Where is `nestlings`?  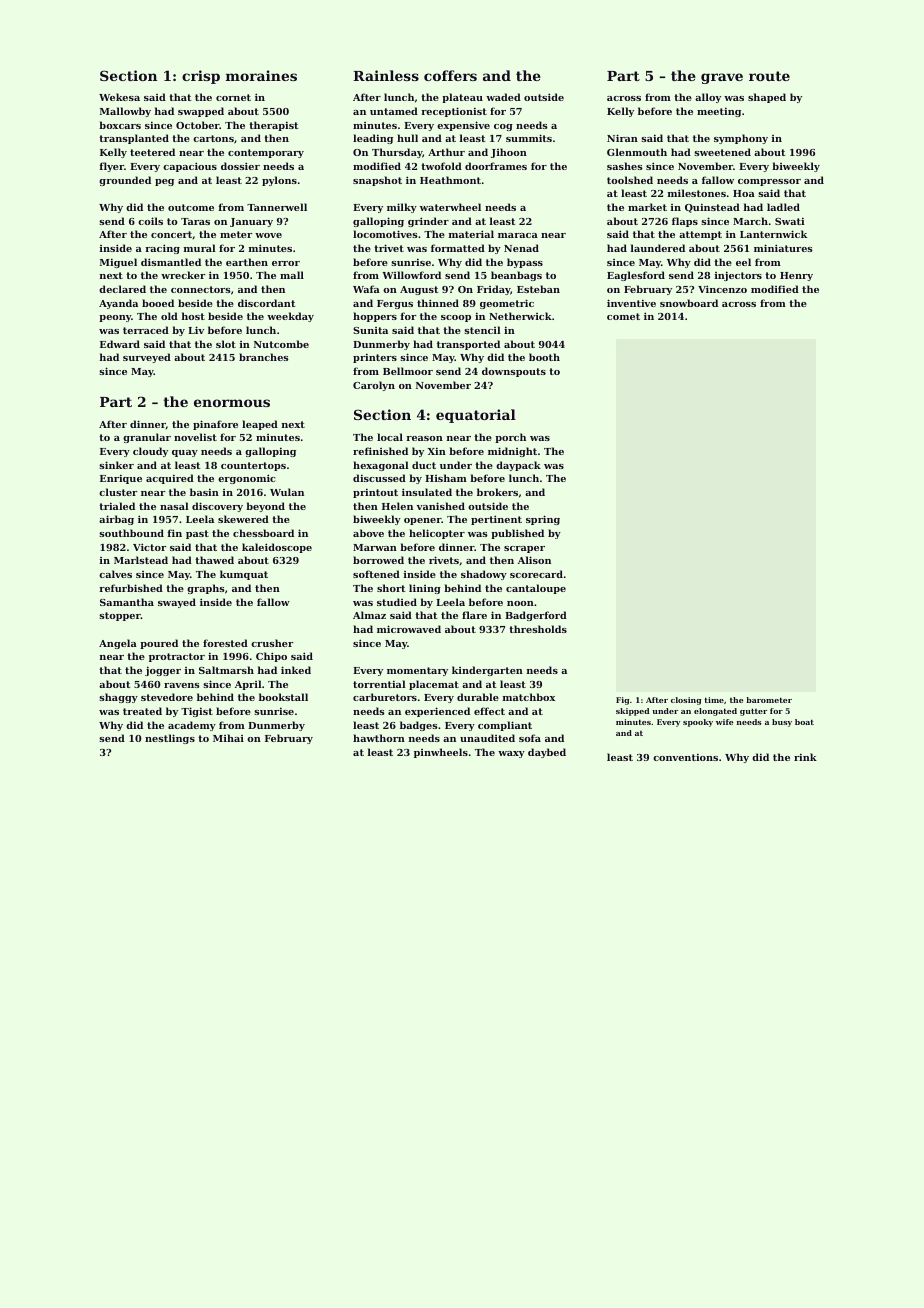
nestlings is located at coordinates (170, 739).
